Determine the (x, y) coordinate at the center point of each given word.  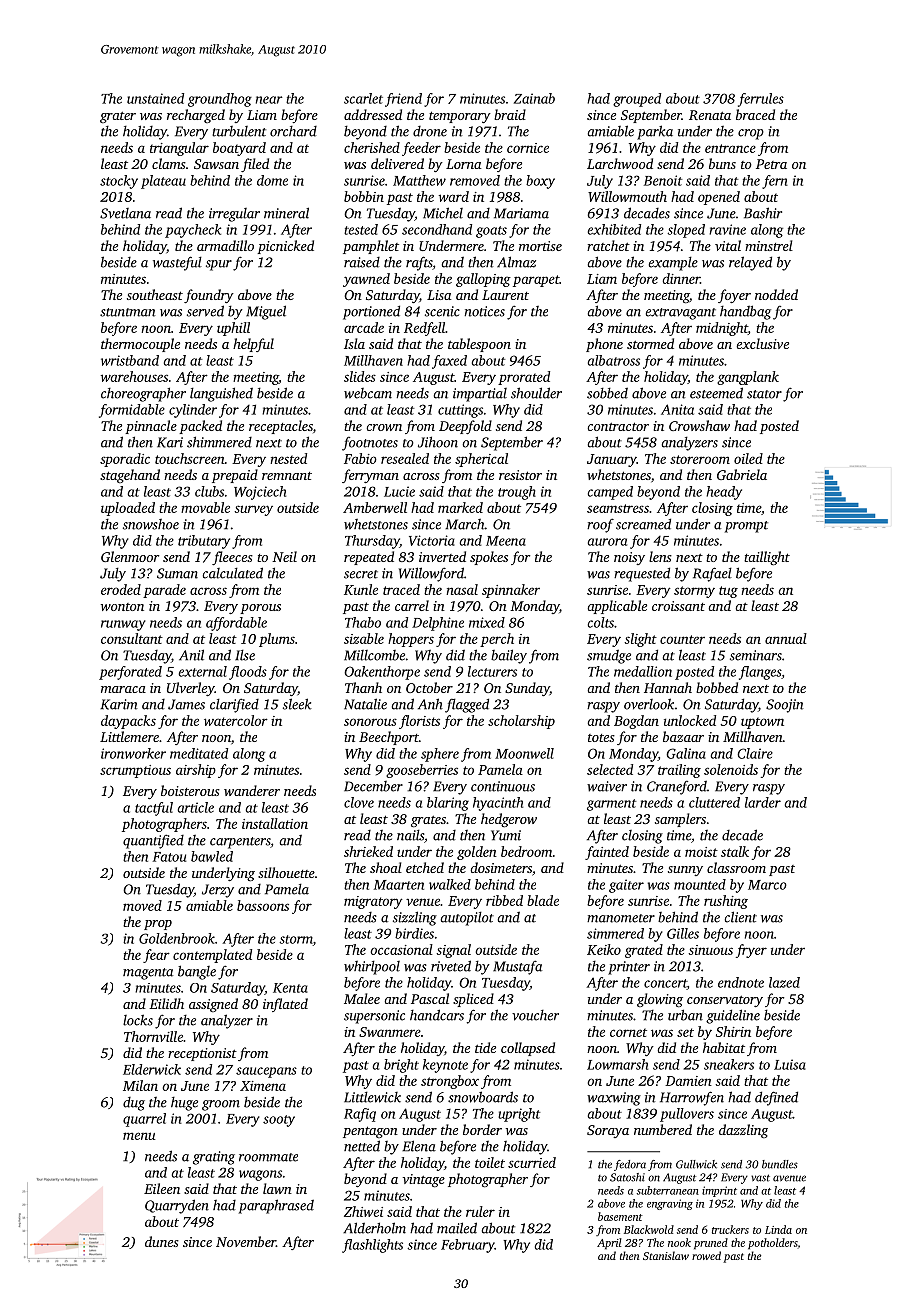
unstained (155, 98)
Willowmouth (627, 196)
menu (139, 1136)
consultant (132, 638)
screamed (643, 524)
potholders (773, 1244)
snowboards (483, 1097)
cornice (528, 148)
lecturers (492, 671)
